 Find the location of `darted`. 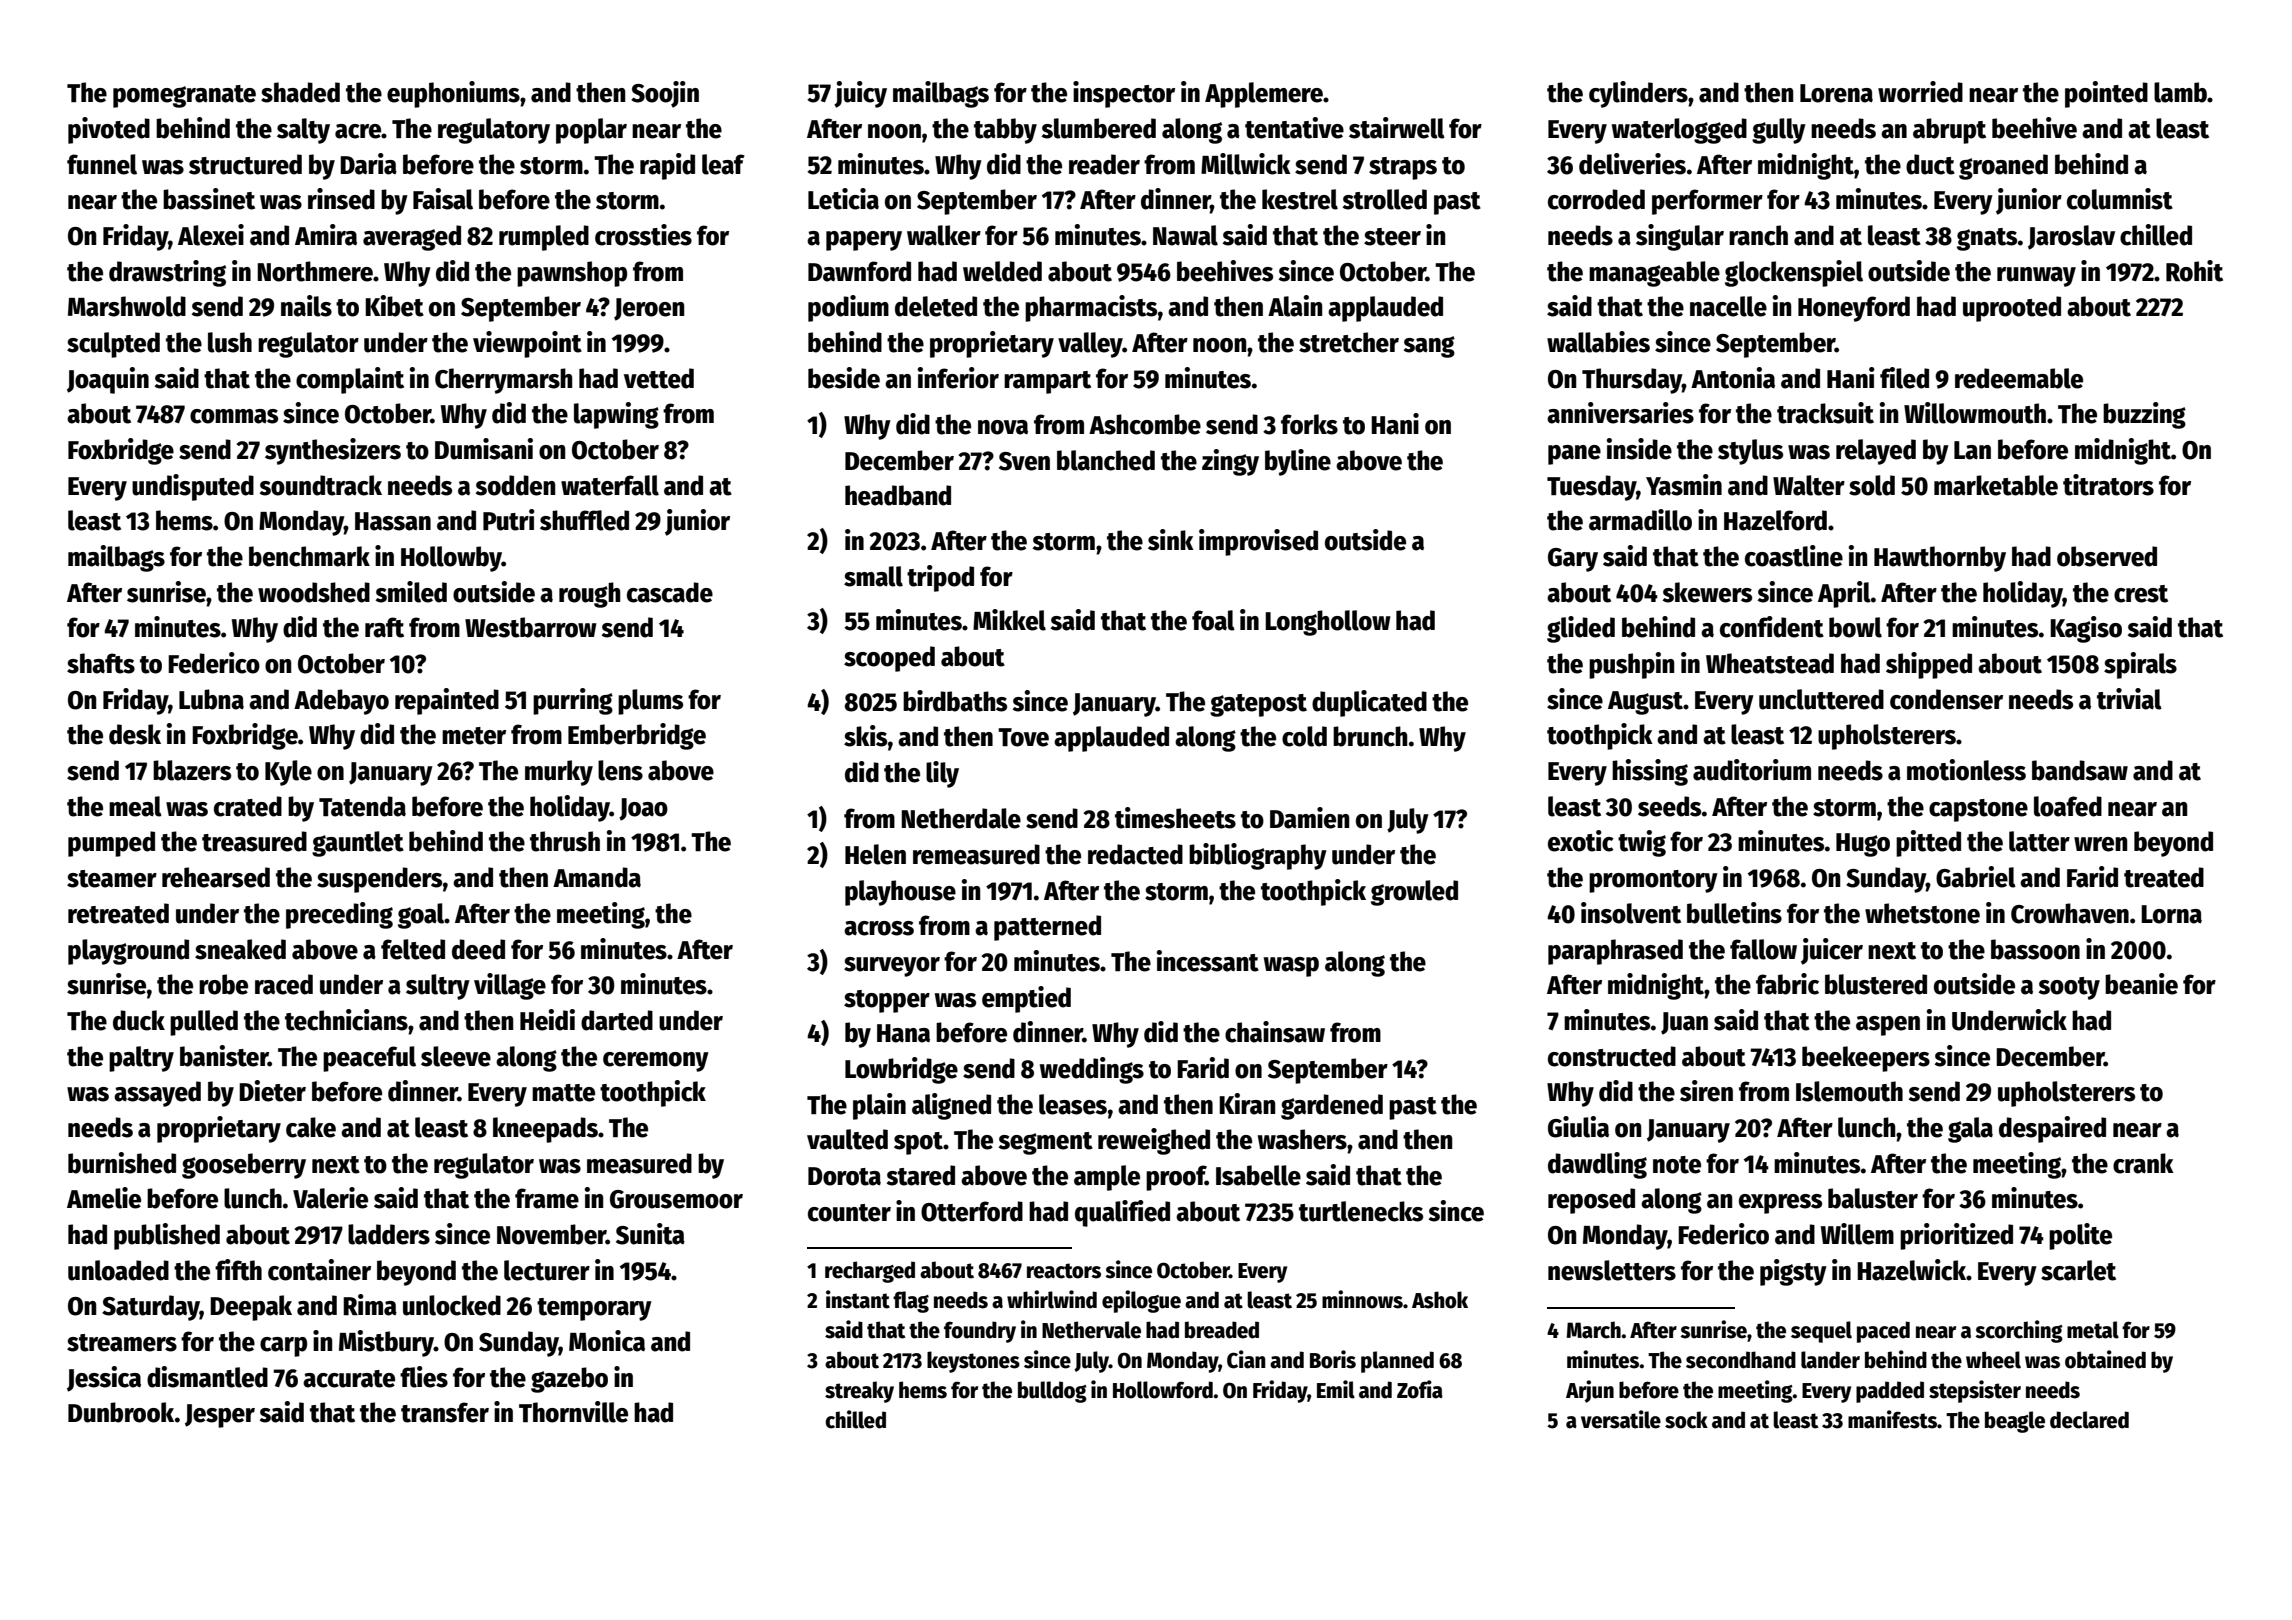

darted is located at coordinates (617, 1020).
